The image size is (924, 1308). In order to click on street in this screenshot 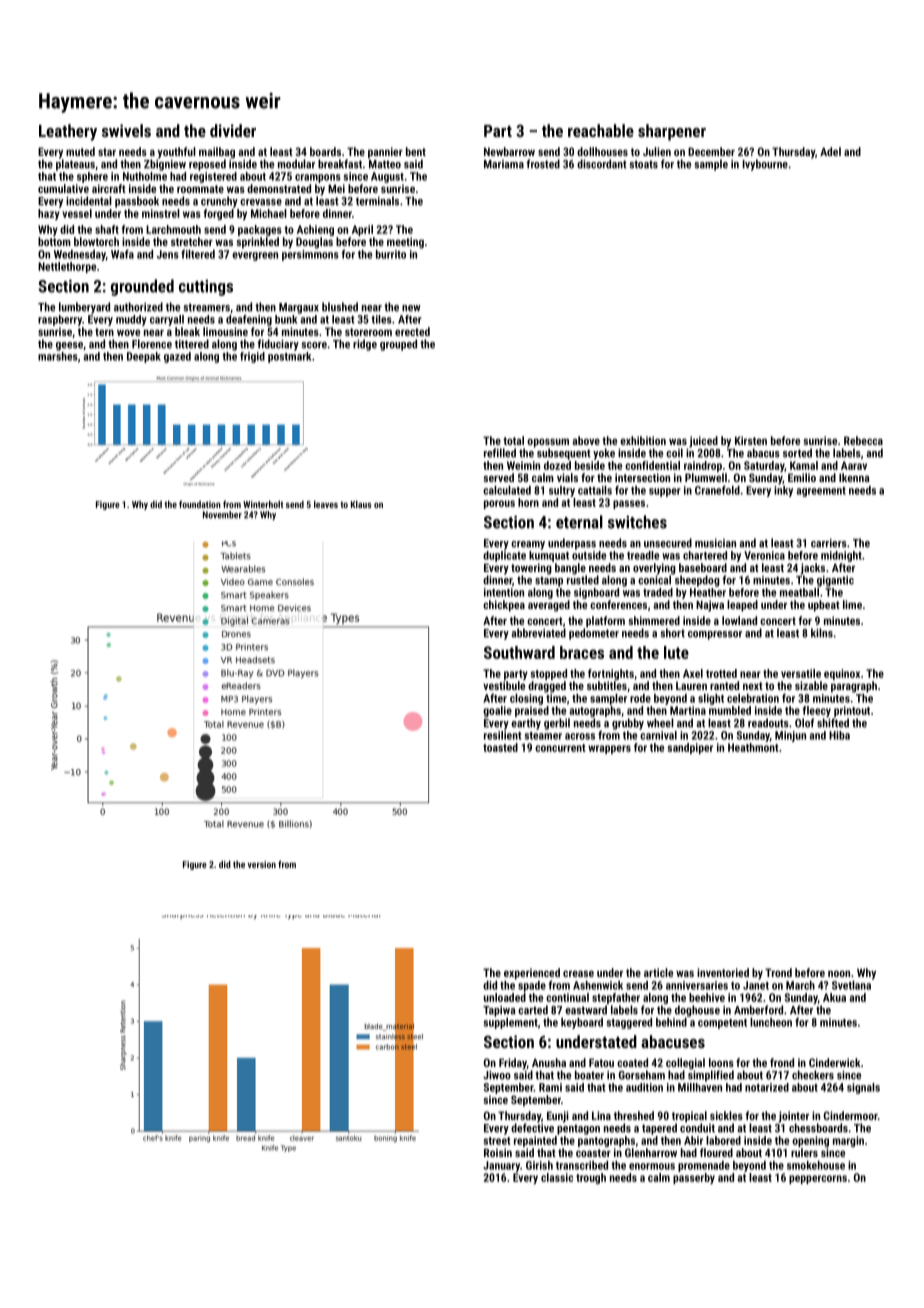, I will do `click(496, 1141)`.
